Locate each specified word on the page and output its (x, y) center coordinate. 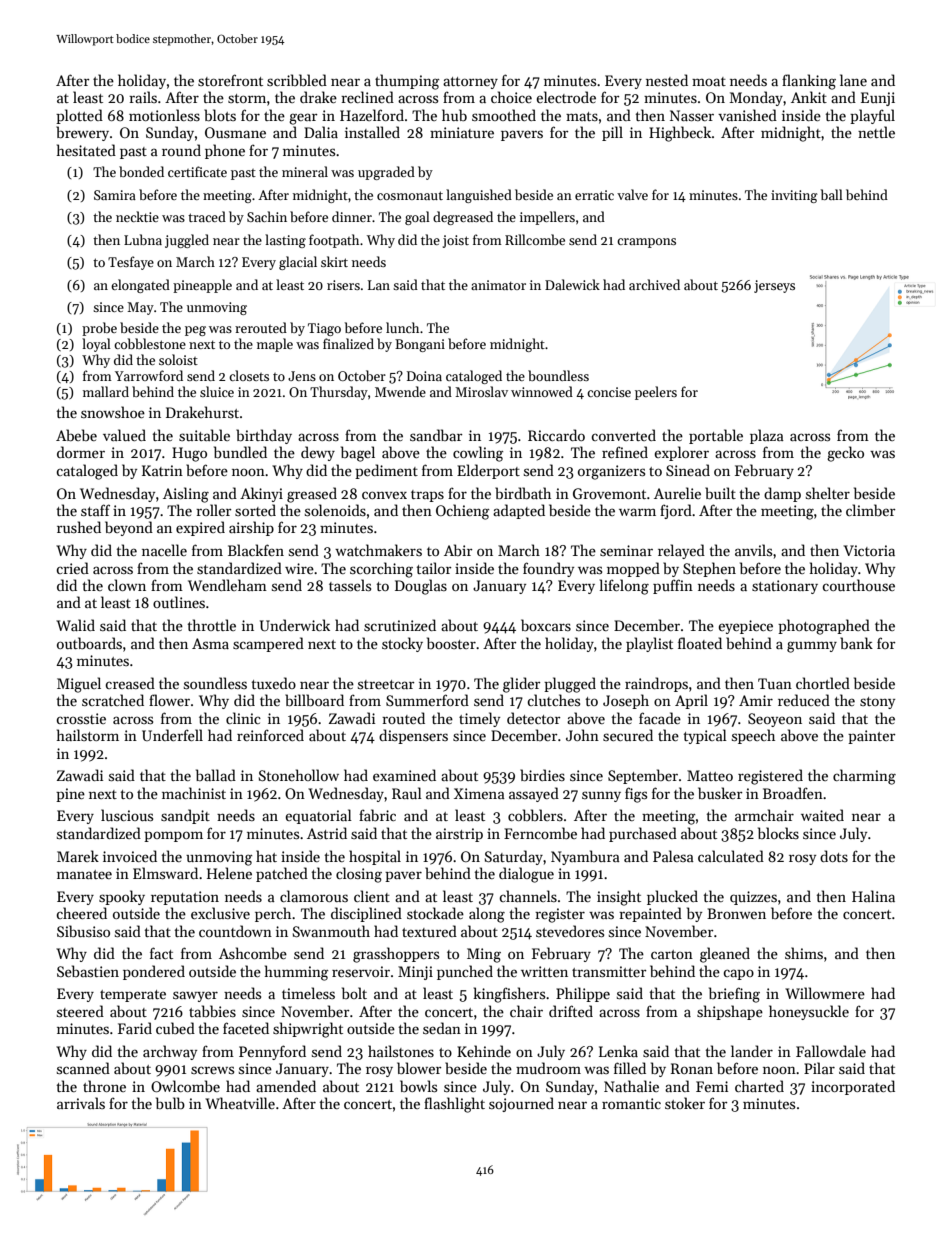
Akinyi (261, 494)
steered (80, 1011)
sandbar (436, 435)
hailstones (401, 1051)
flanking (809, 82)
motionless (164, 115)
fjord (676, 511)
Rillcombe (535, 239)
